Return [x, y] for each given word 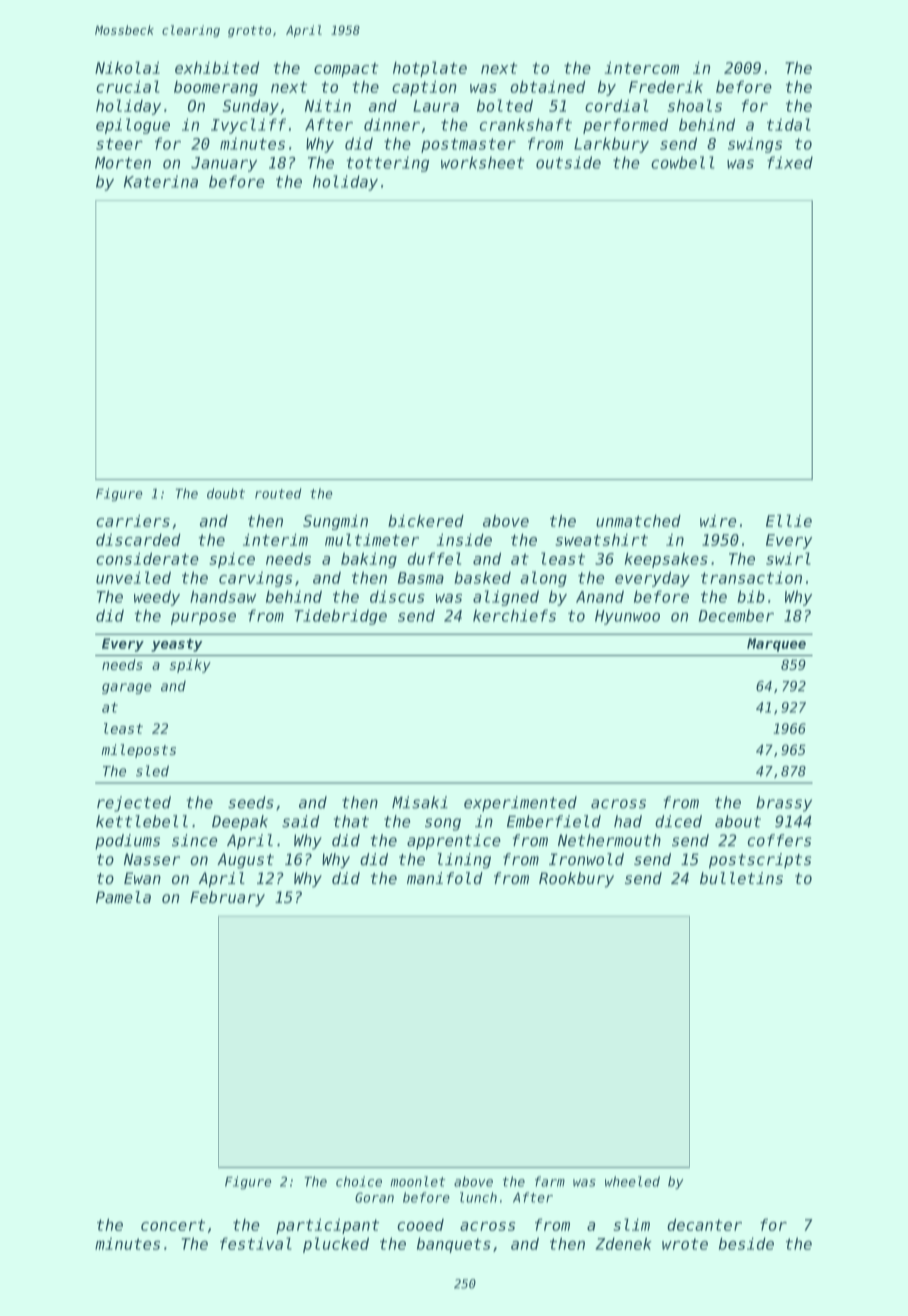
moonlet [418, 1181]
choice [359, 1181]
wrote [685, 1244]
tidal [789, 124]
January [224, 164]
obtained [547, 86]
